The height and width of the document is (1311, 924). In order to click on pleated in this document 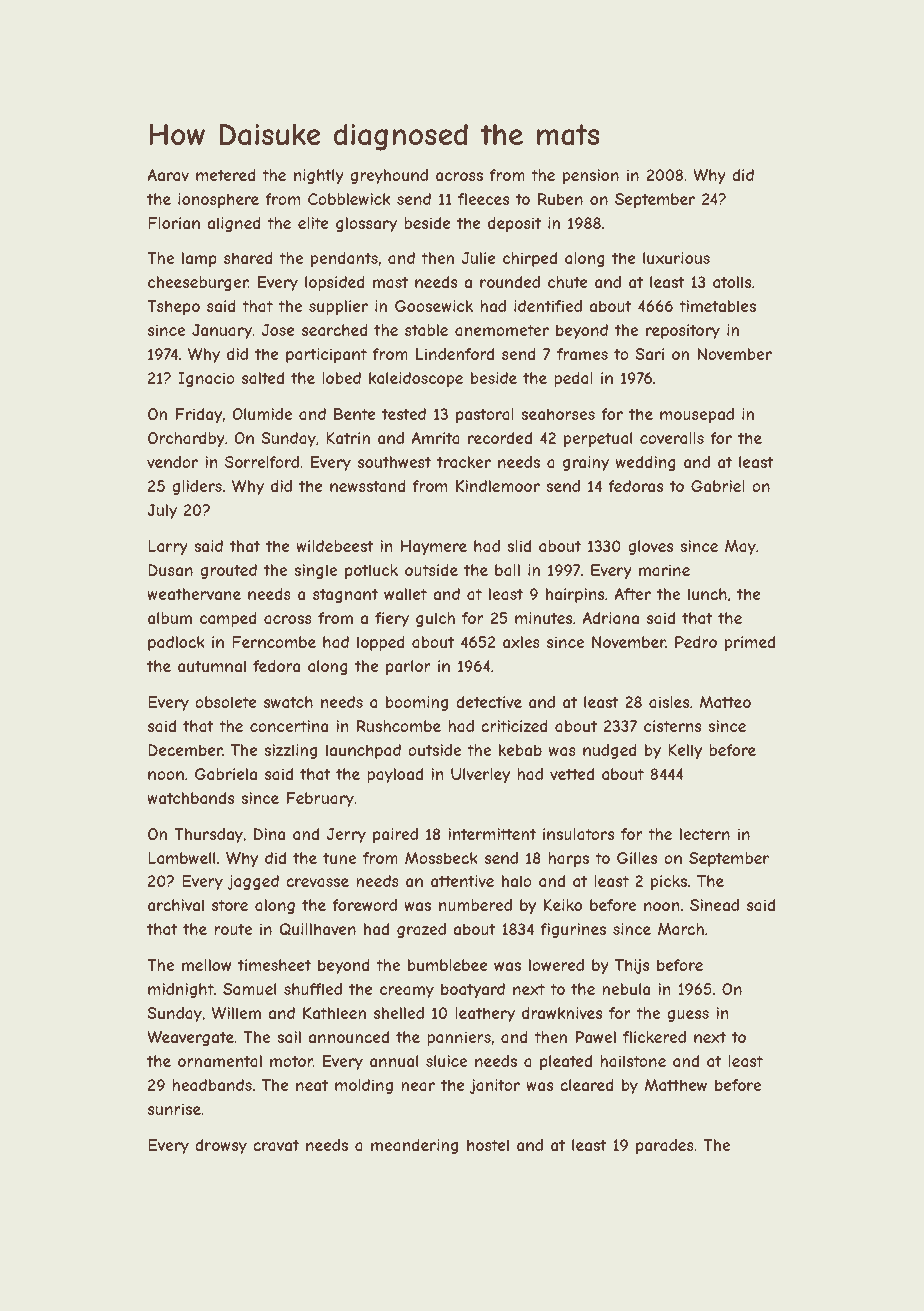, I will do `click(566, 1062)`.
